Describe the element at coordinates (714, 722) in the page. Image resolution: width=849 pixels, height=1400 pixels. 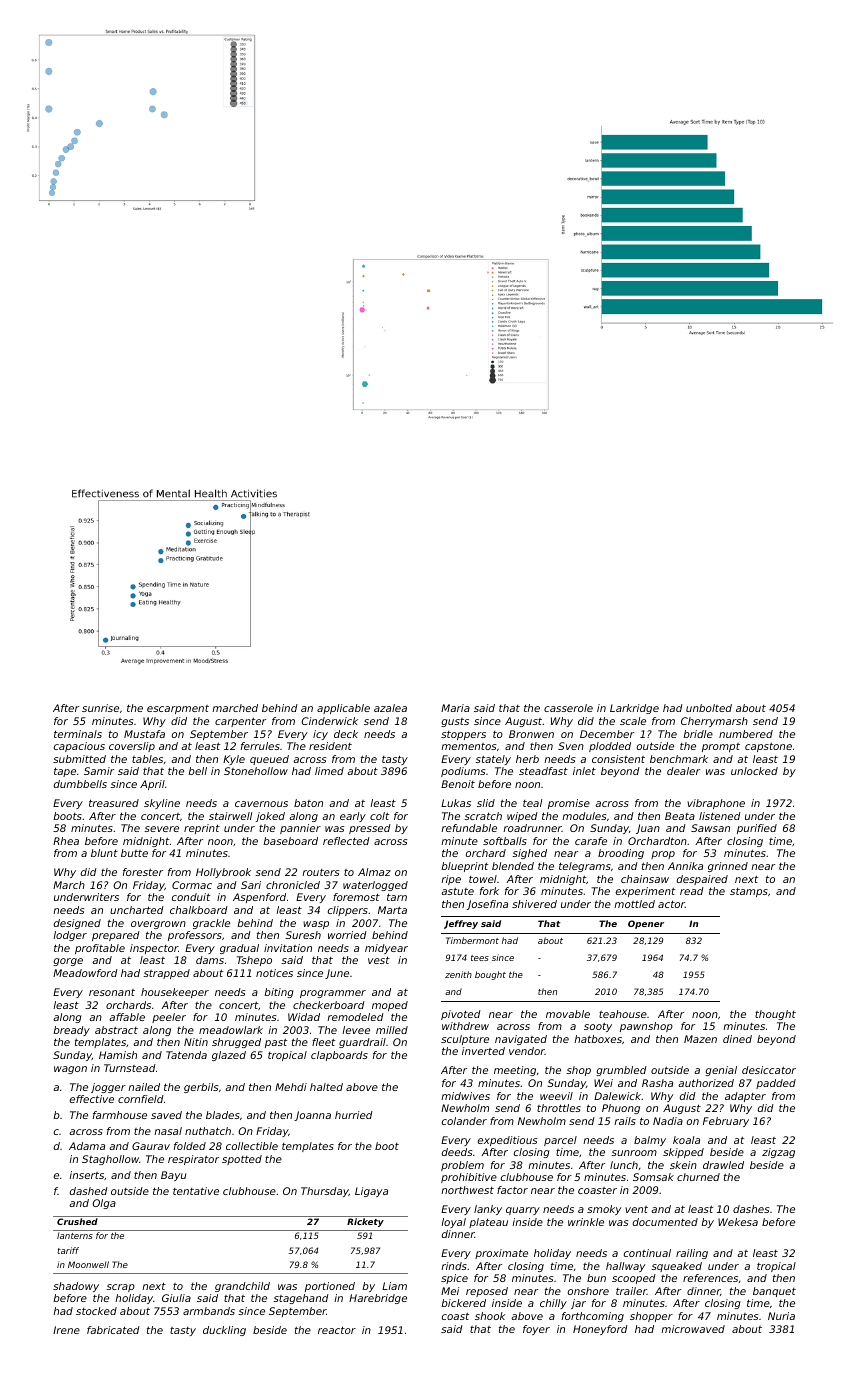
I see `Cherrymarsh` at that location.
